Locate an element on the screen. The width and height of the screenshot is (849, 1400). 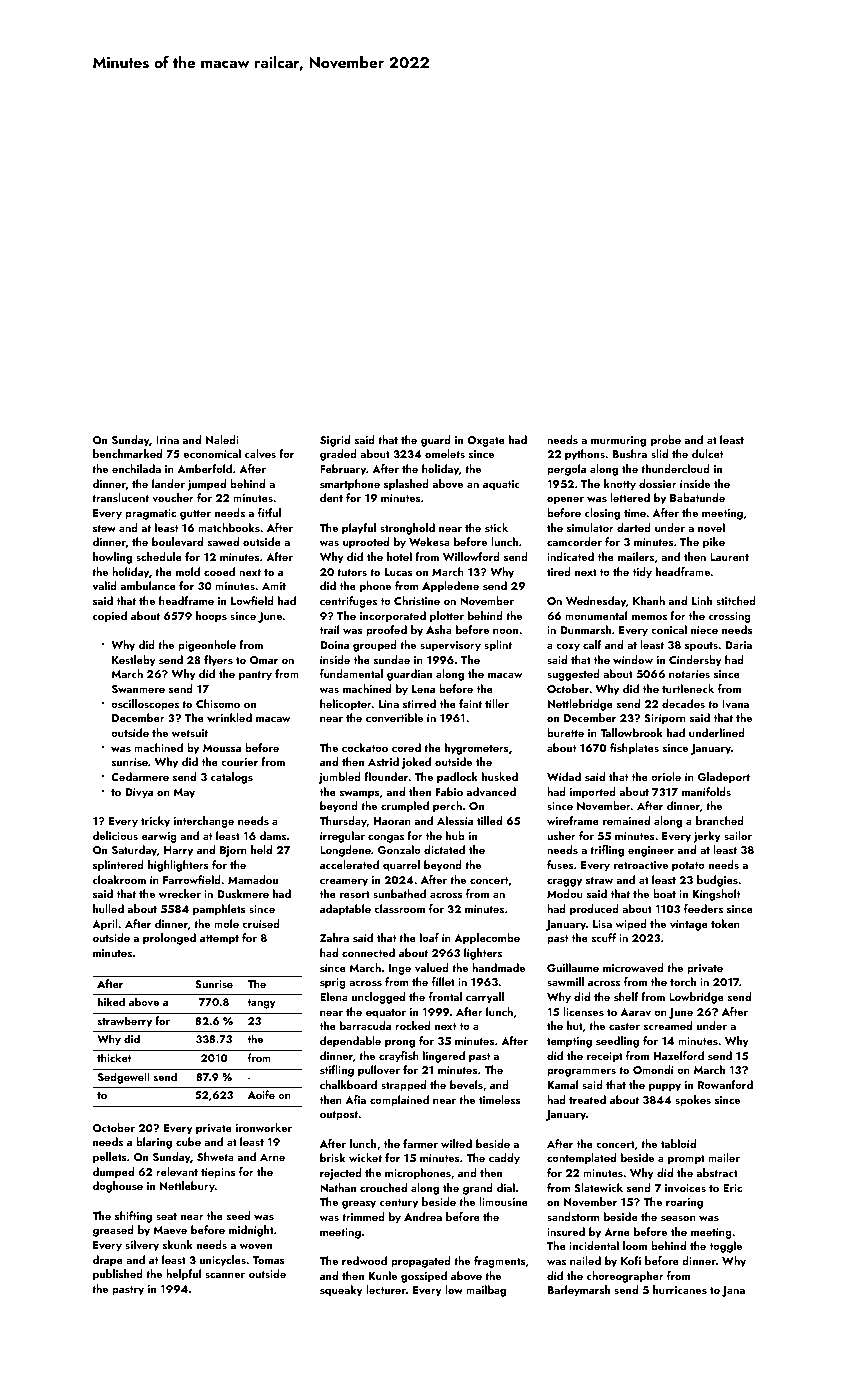
boat is located at coordinates (664, 893).
